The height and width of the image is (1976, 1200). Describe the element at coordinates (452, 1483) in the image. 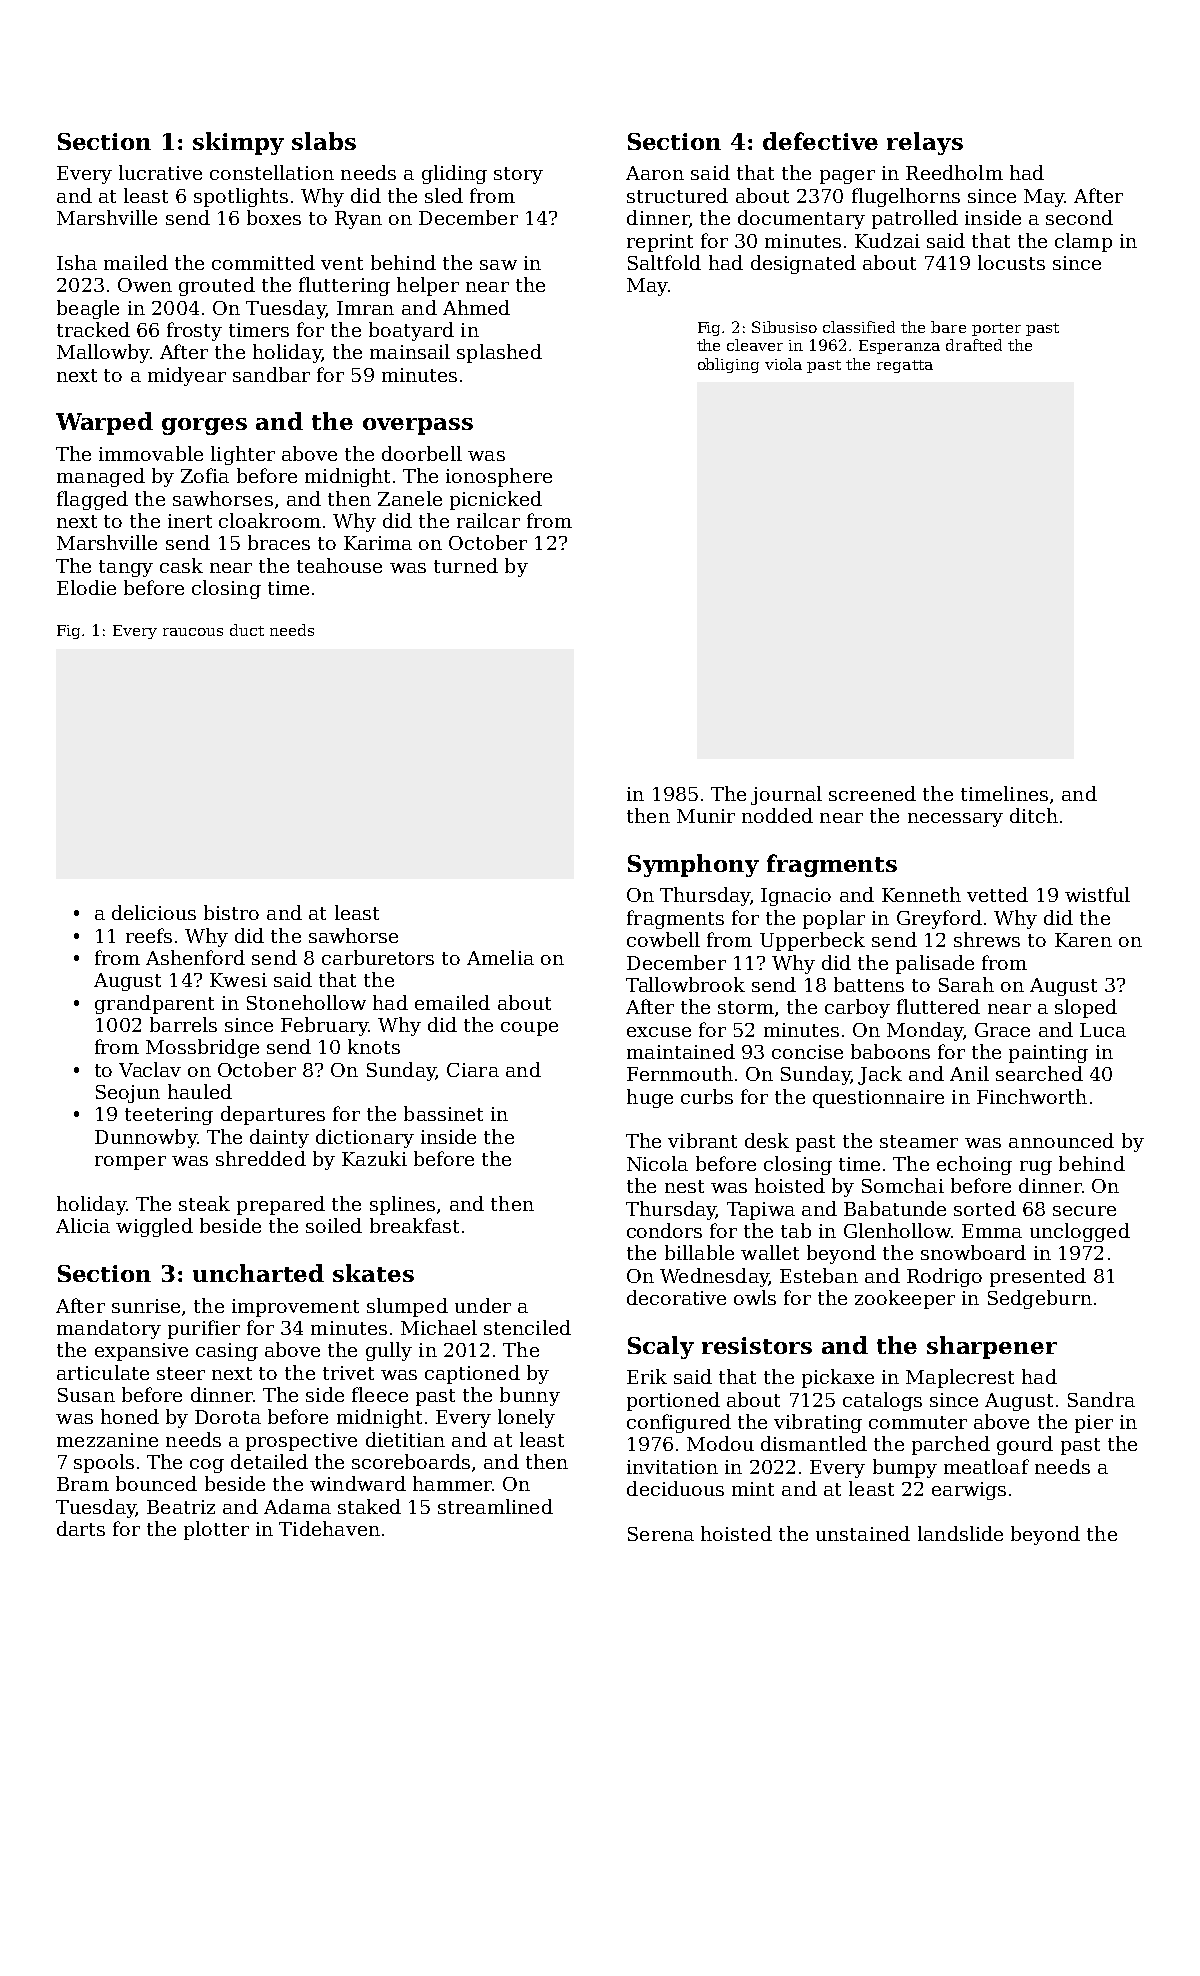

I see `hammer` at that location.
